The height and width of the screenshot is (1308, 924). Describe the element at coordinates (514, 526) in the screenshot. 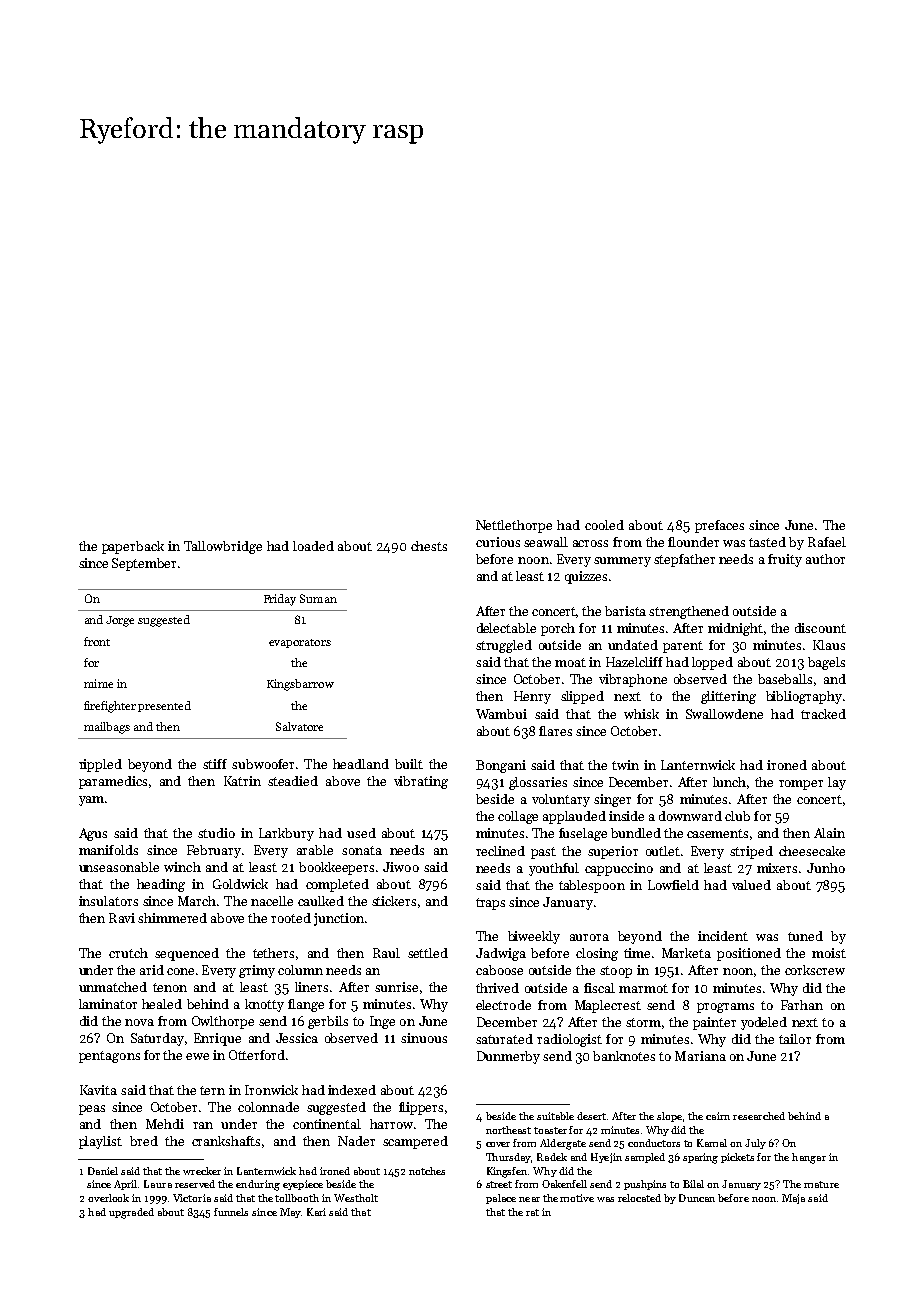

I see `Nettlethorpe` at that location.
